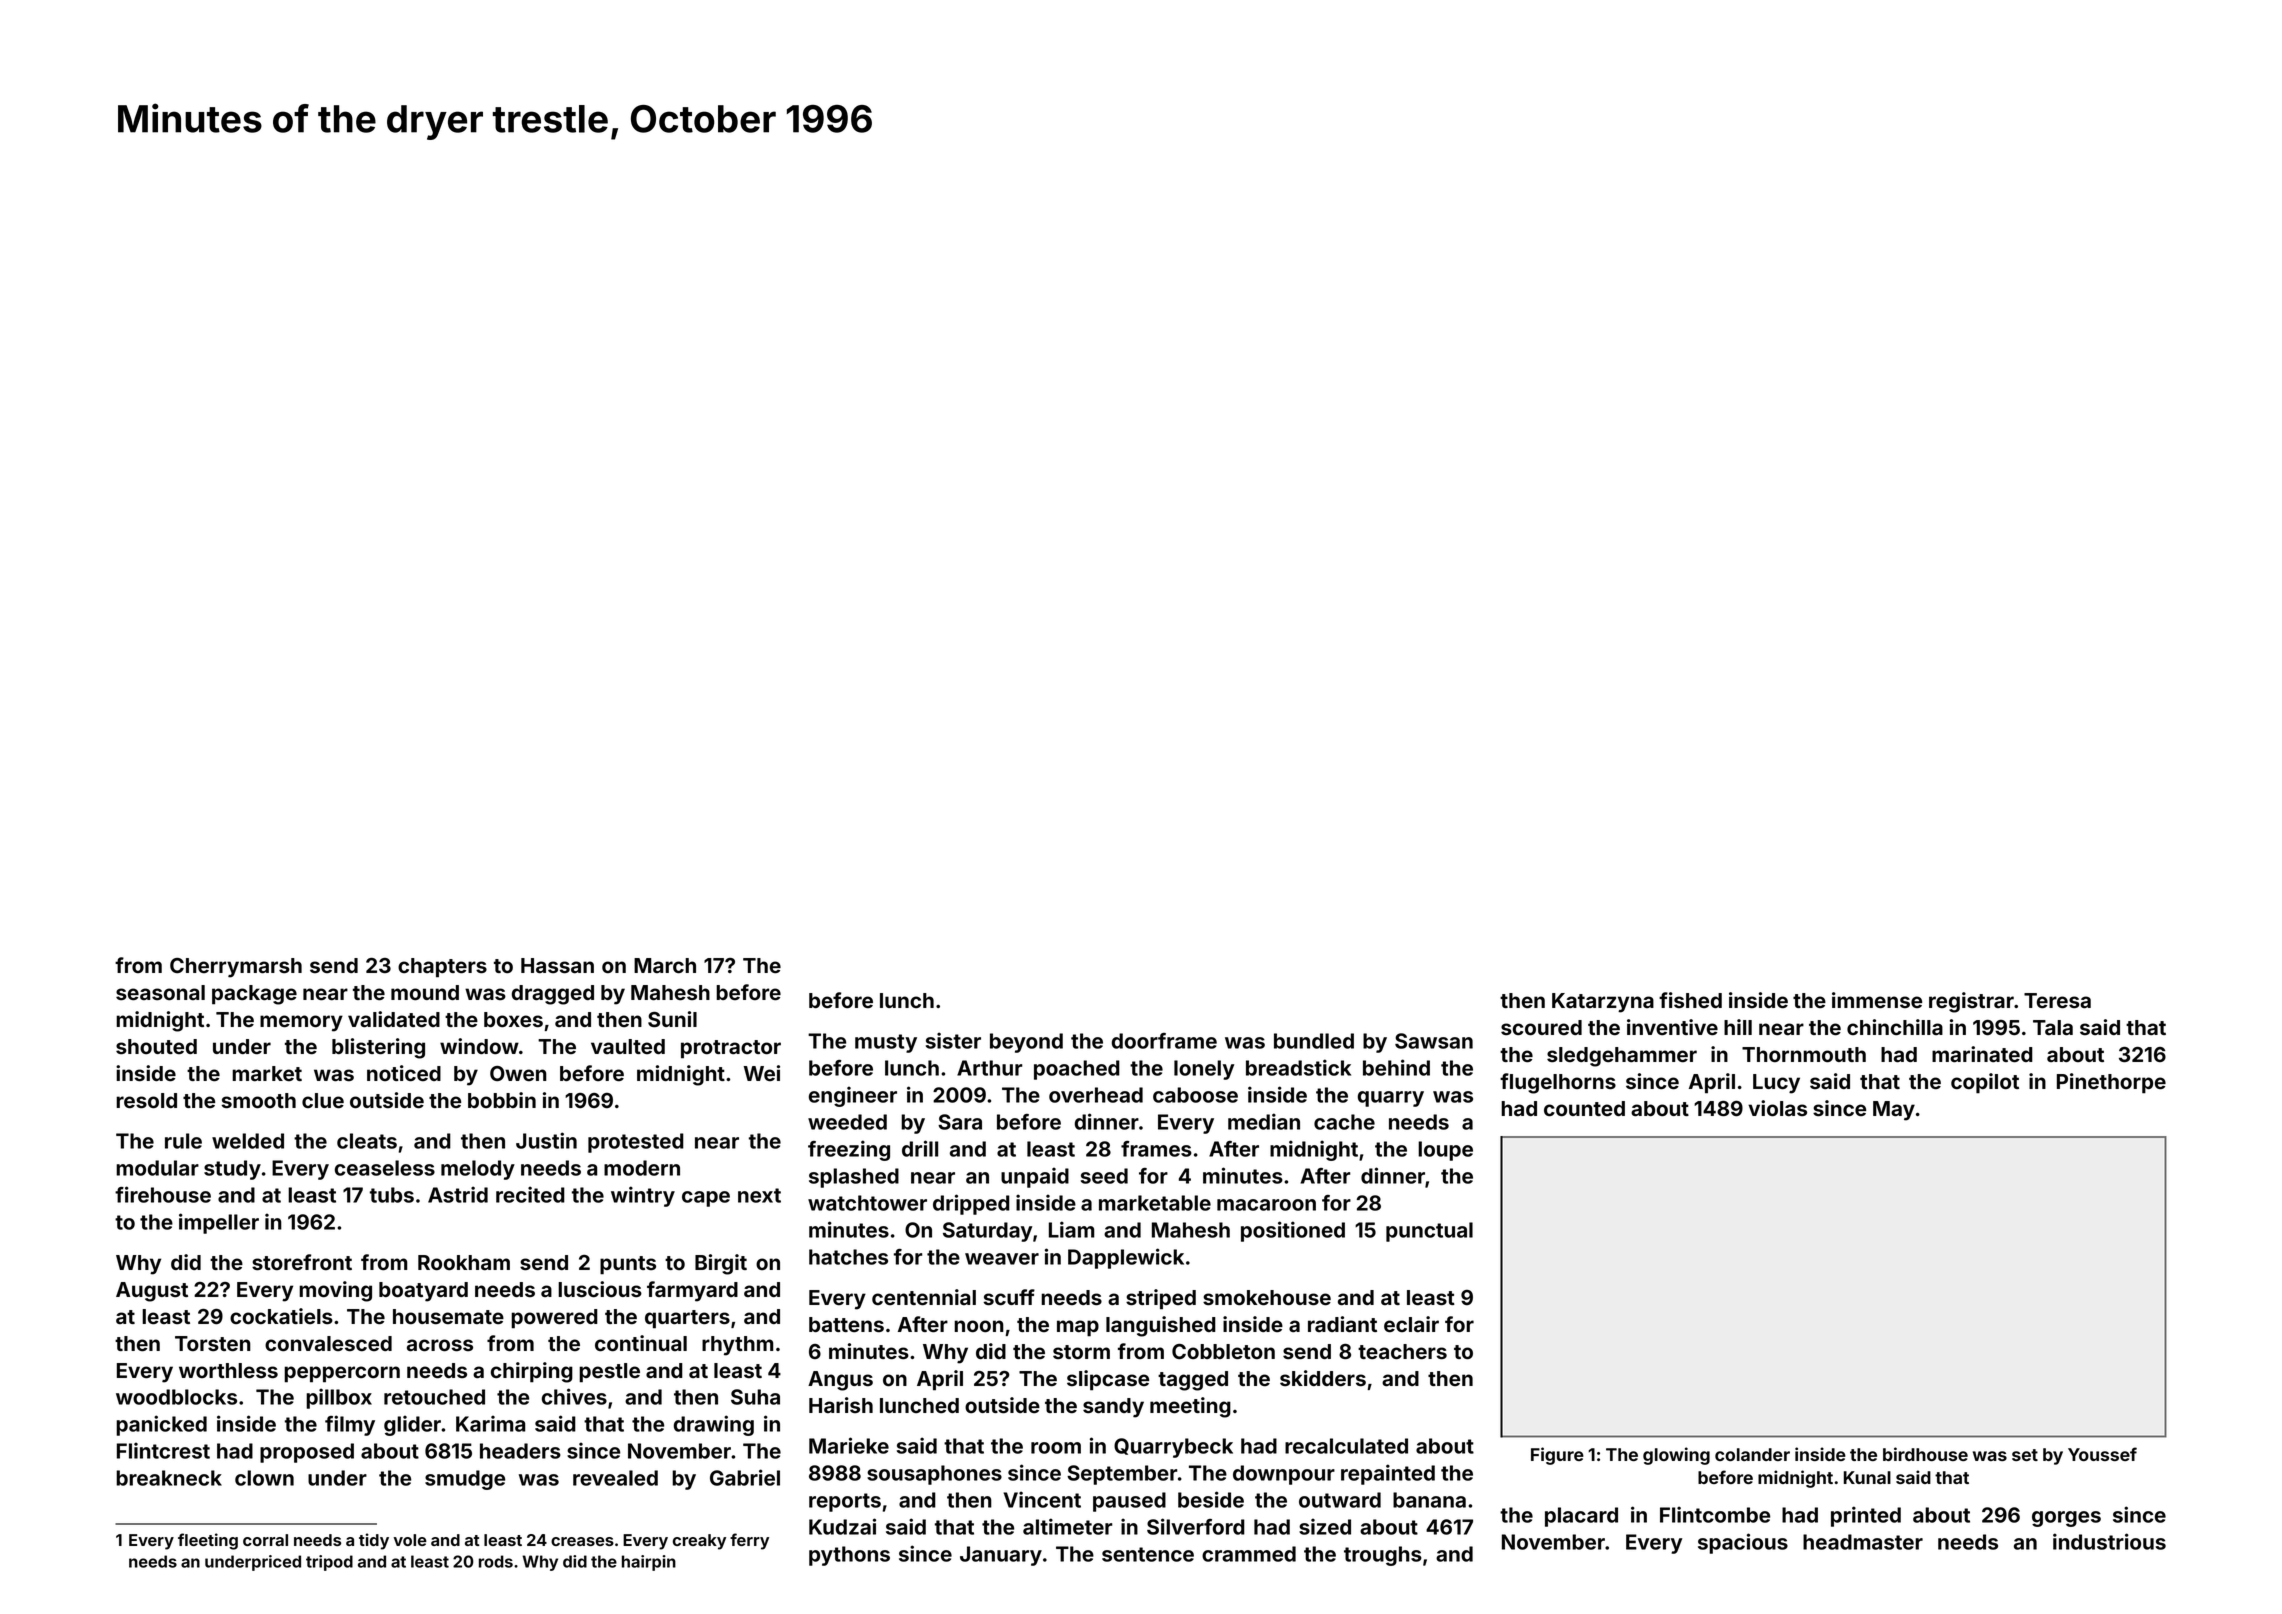  I want to click on Rookham, so click(464, 1263).
